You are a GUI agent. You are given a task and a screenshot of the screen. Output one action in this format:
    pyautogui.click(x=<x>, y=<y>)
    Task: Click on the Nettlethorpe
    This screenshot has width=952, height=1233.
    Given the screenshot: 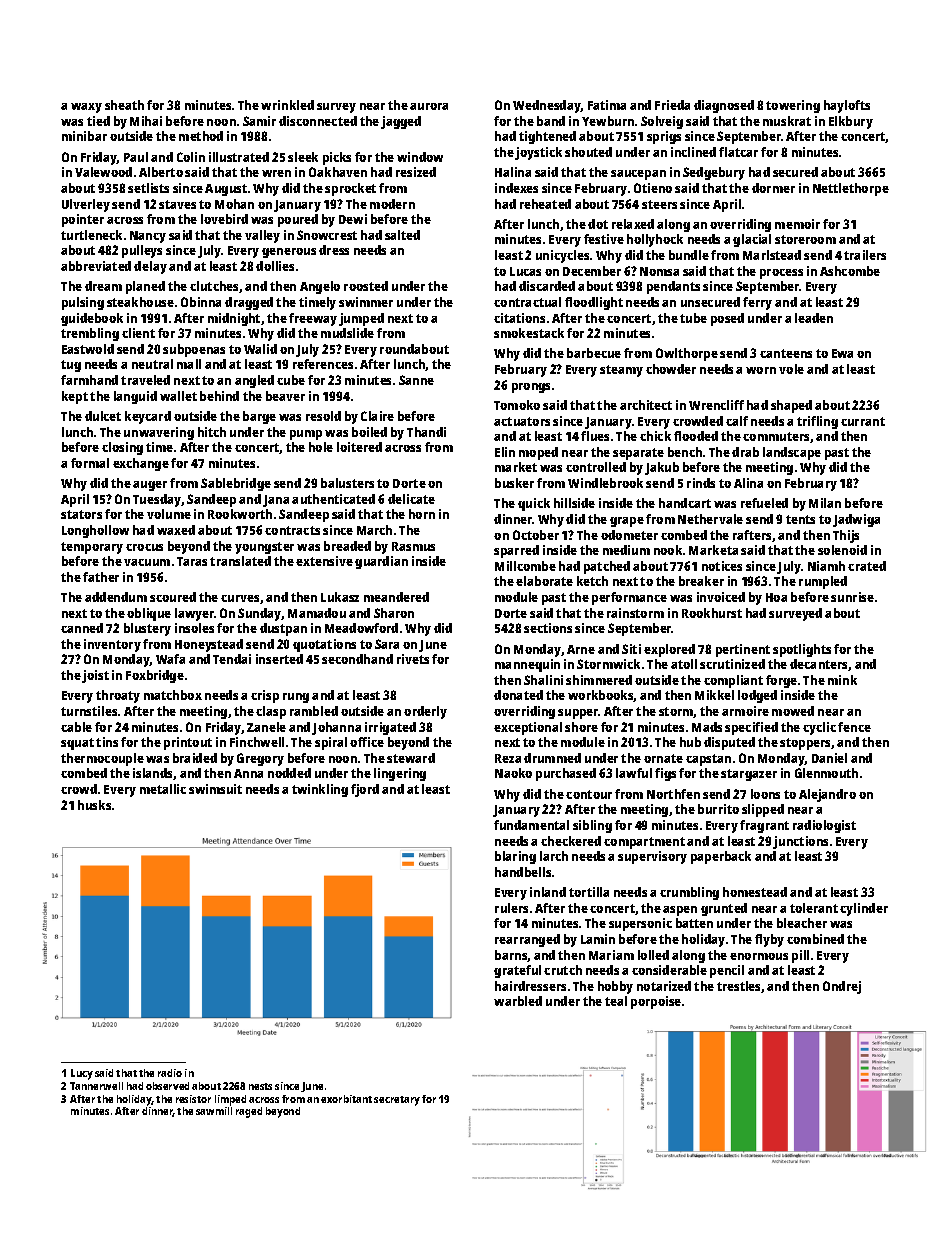 What is the action you would take?
    pyautogui.click(x=851, y=189)
